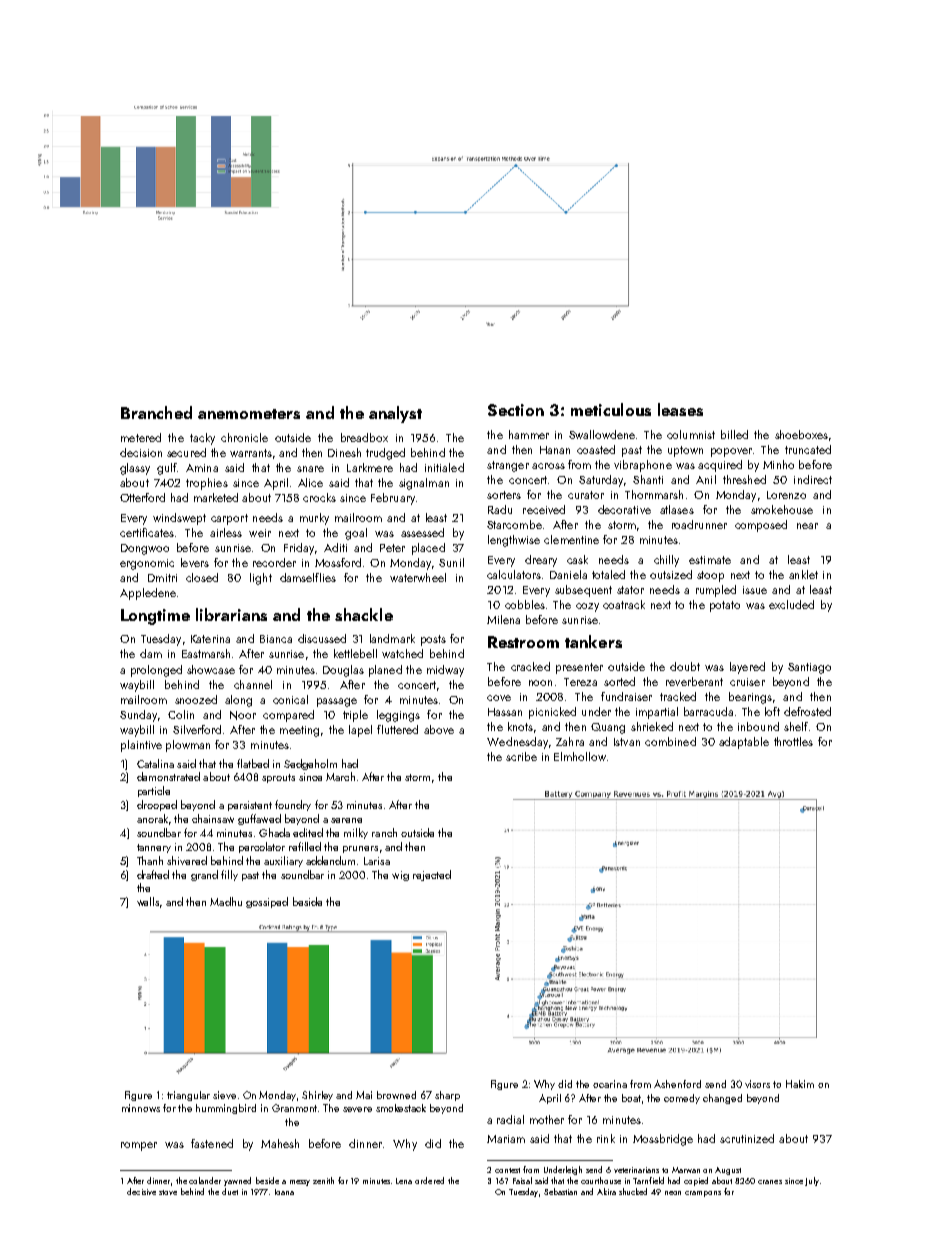 The height and width of the screenshot is (1233, 952). Describe the element at coordinates (422, 532) in the screenshot. I see `assessed` at that location.
